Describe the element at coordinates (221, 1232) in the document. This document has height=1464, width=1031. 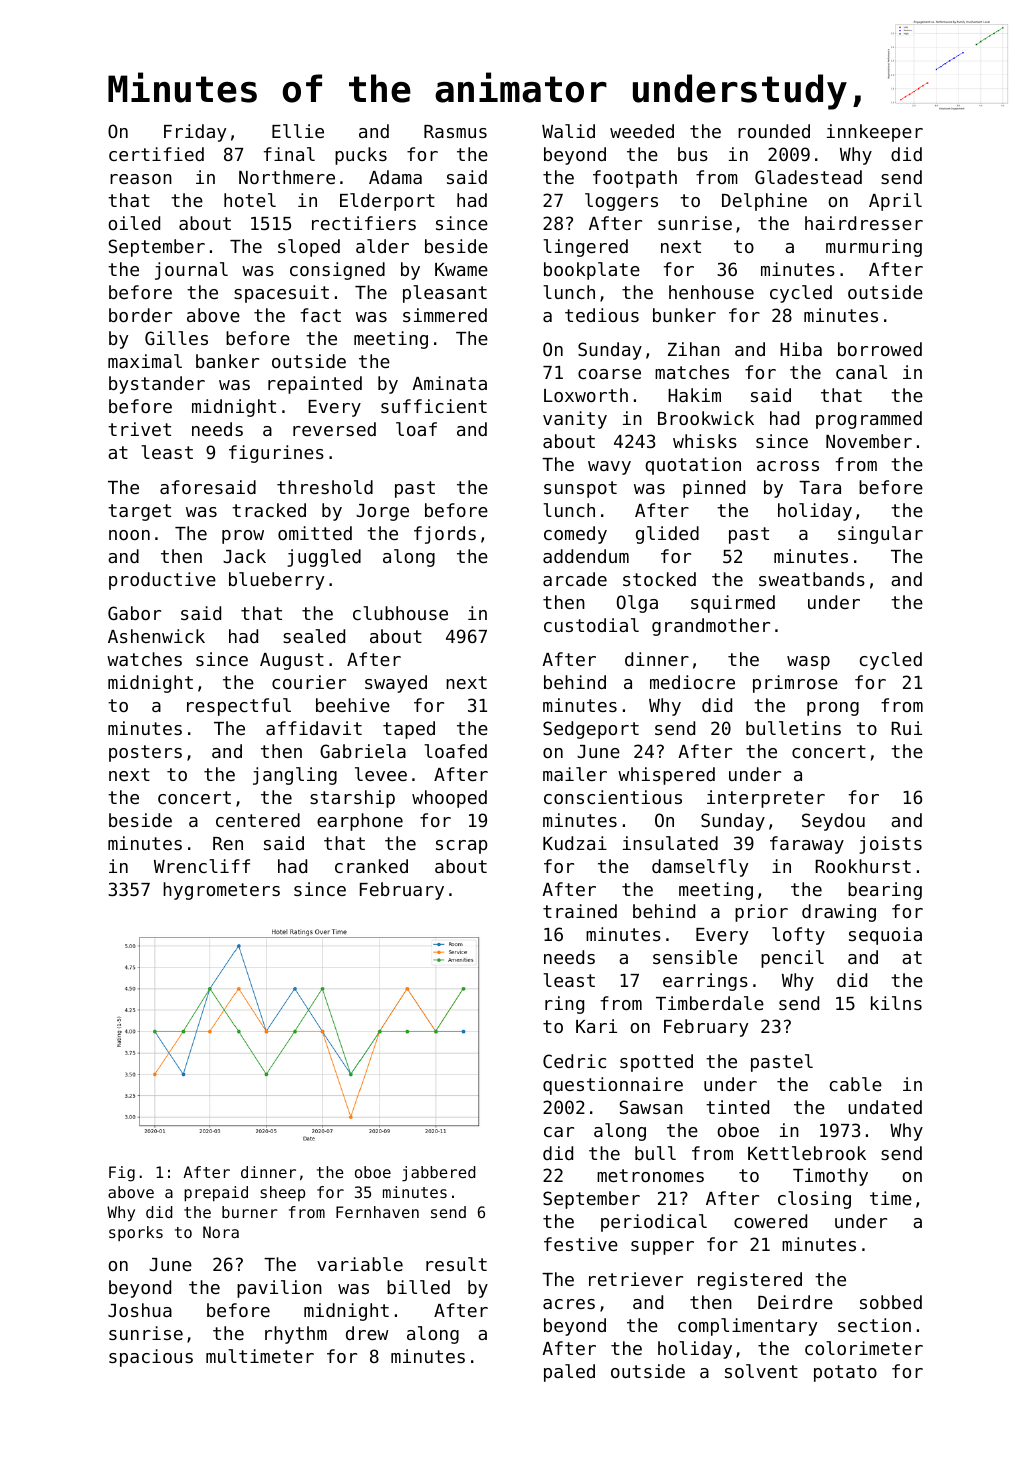
I see `Nora` at that location.
